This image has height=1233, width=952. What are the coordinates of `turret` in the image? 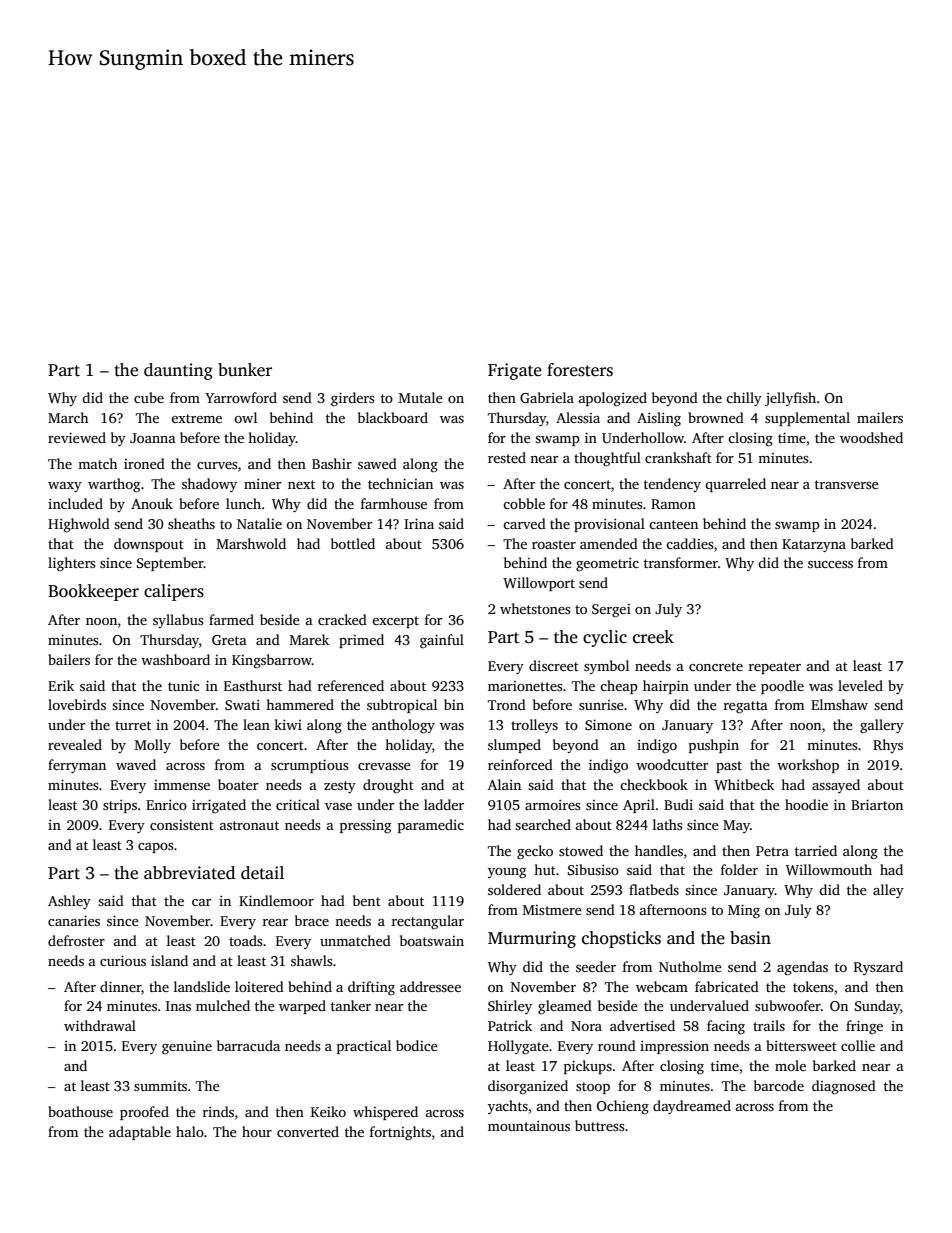 It's located at (133, 725).
